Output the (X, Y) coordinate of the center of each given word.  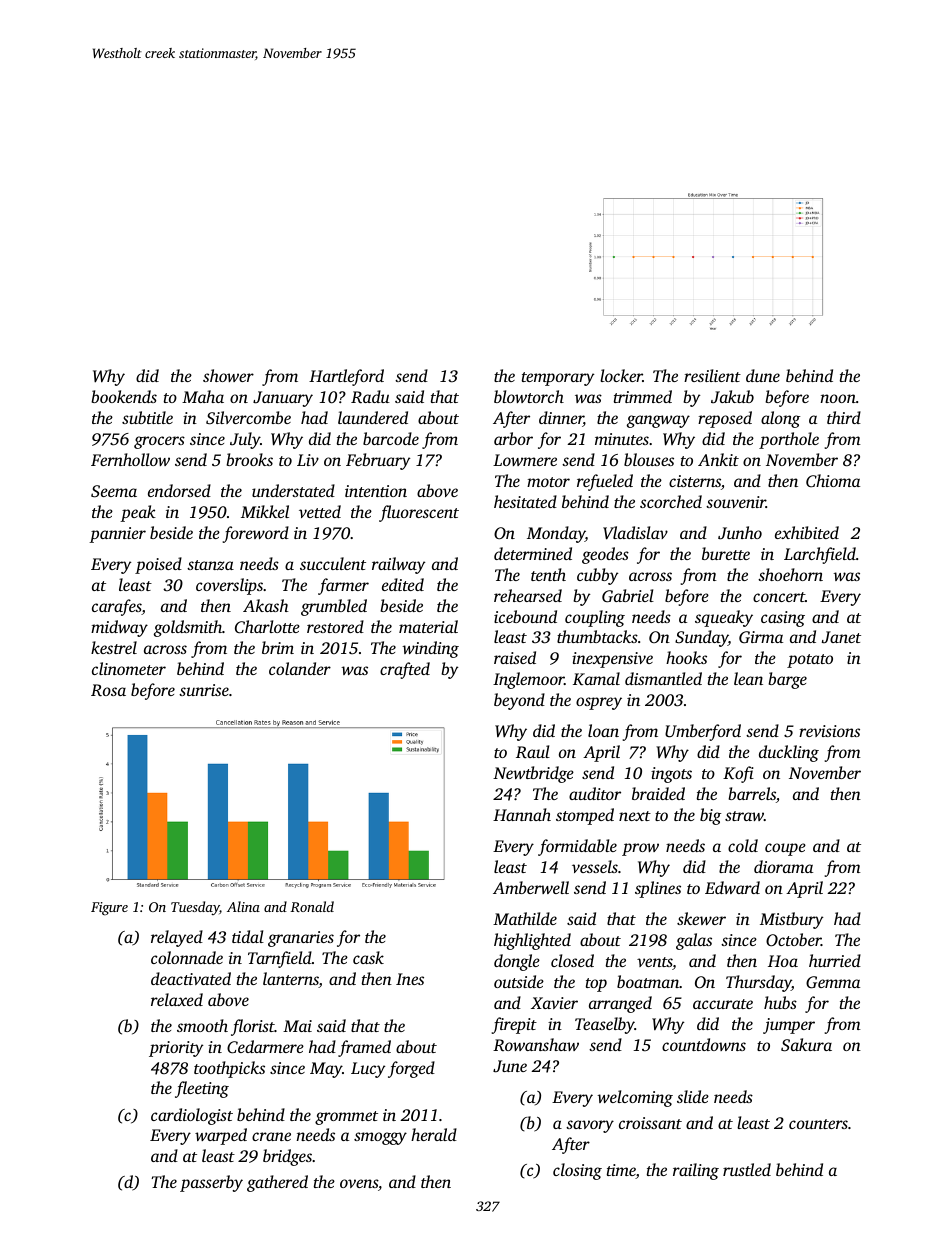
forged (411, 1069)
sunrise (204, 690)
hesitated (525, 501)
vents (655, 963)
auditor (595, 793)
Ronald (312, 906)
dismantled (663, 678)
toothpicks (229, 1069)
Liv (308, 460)
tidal (248, 936)
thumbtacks (597, 636)
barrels (752, 793)
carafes (117, 607)
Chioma (833, 480)
